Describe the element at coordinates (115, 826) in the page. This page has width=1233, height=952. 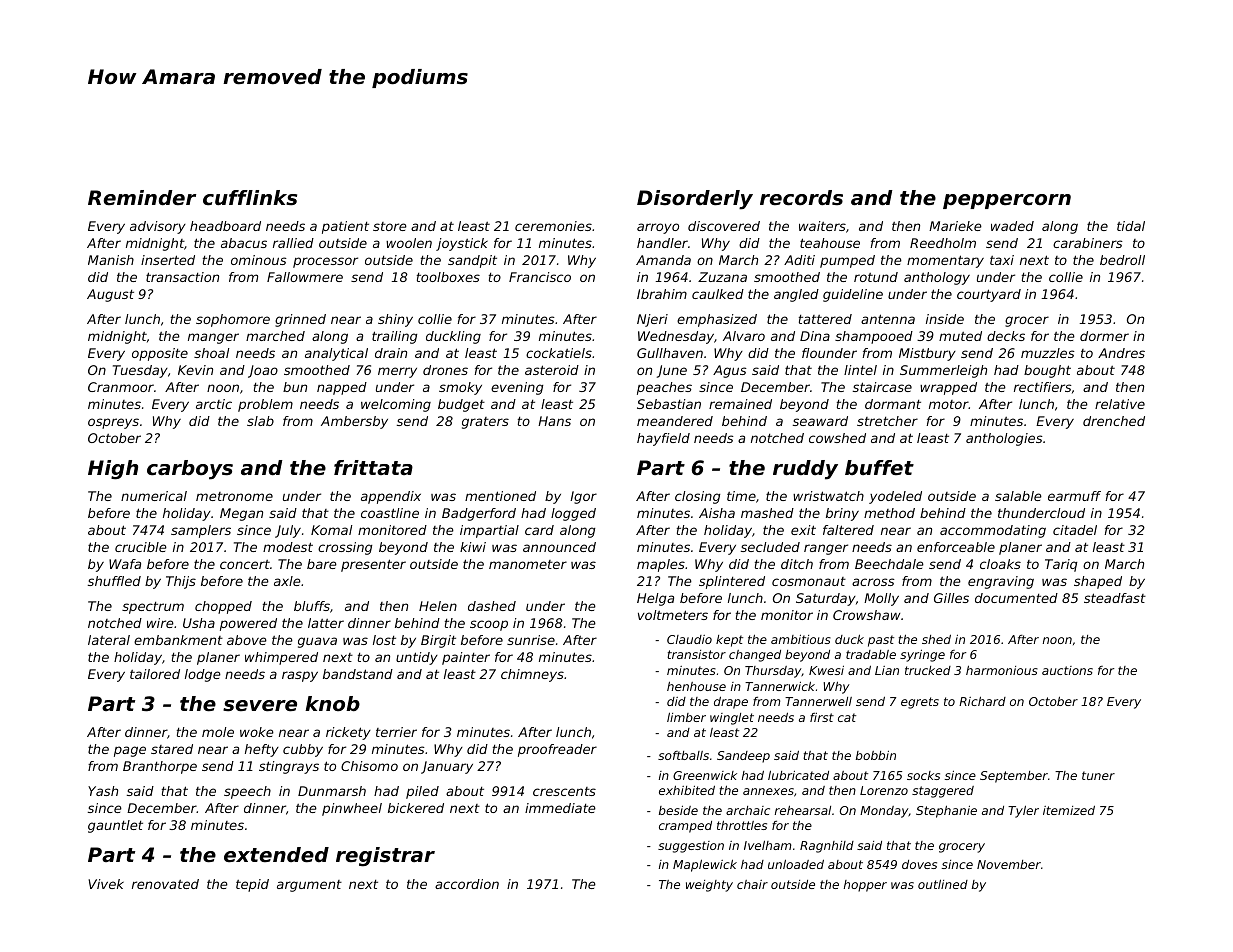
I see `gauntlet` at that location.
